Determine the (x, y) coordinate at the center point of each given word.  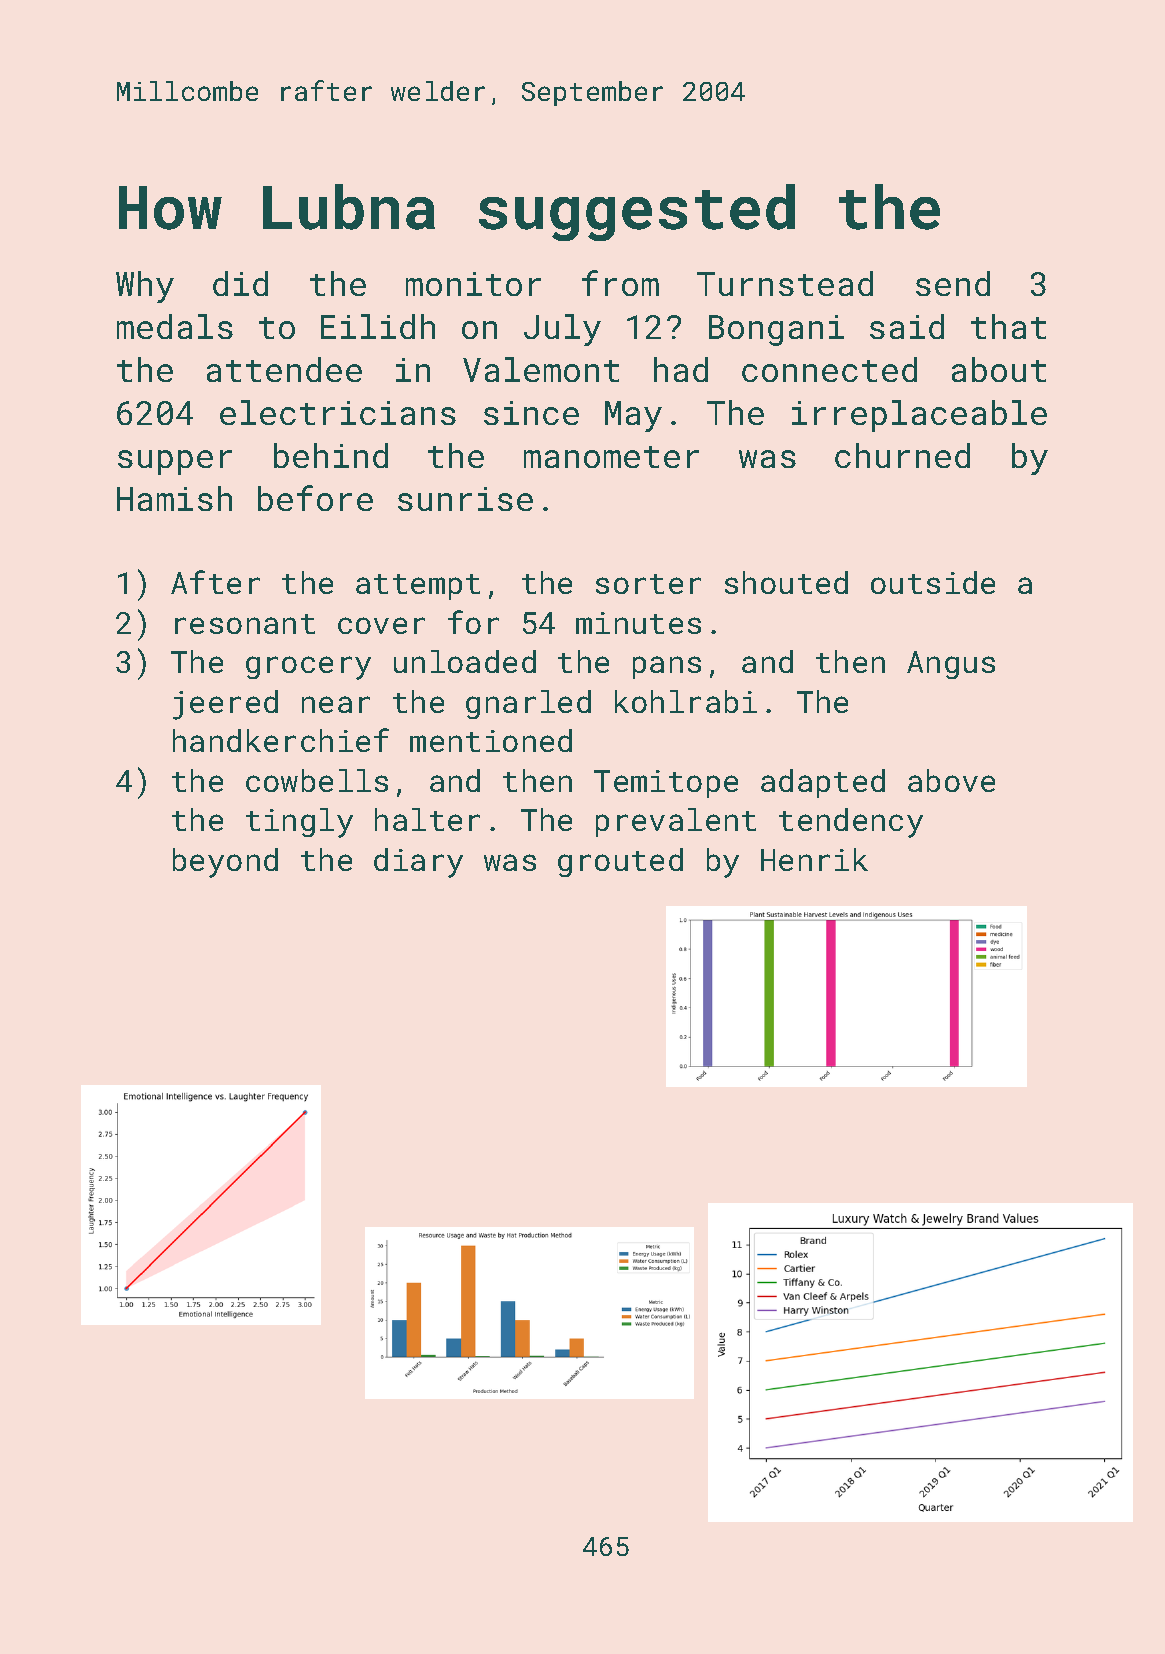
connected (829, 369)
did (240, 283)
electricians (338, 412)
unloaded (465, 661)
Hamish (174, 498)
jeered (225, 705)
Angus (951, 665)
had (681, 369)
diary (418, 863)
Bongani (776, 330)
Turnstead (785, 283)
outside (933, 582)
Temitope (666, 784)
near (336, 704)
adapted (823, 783)
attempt (418, 587)
